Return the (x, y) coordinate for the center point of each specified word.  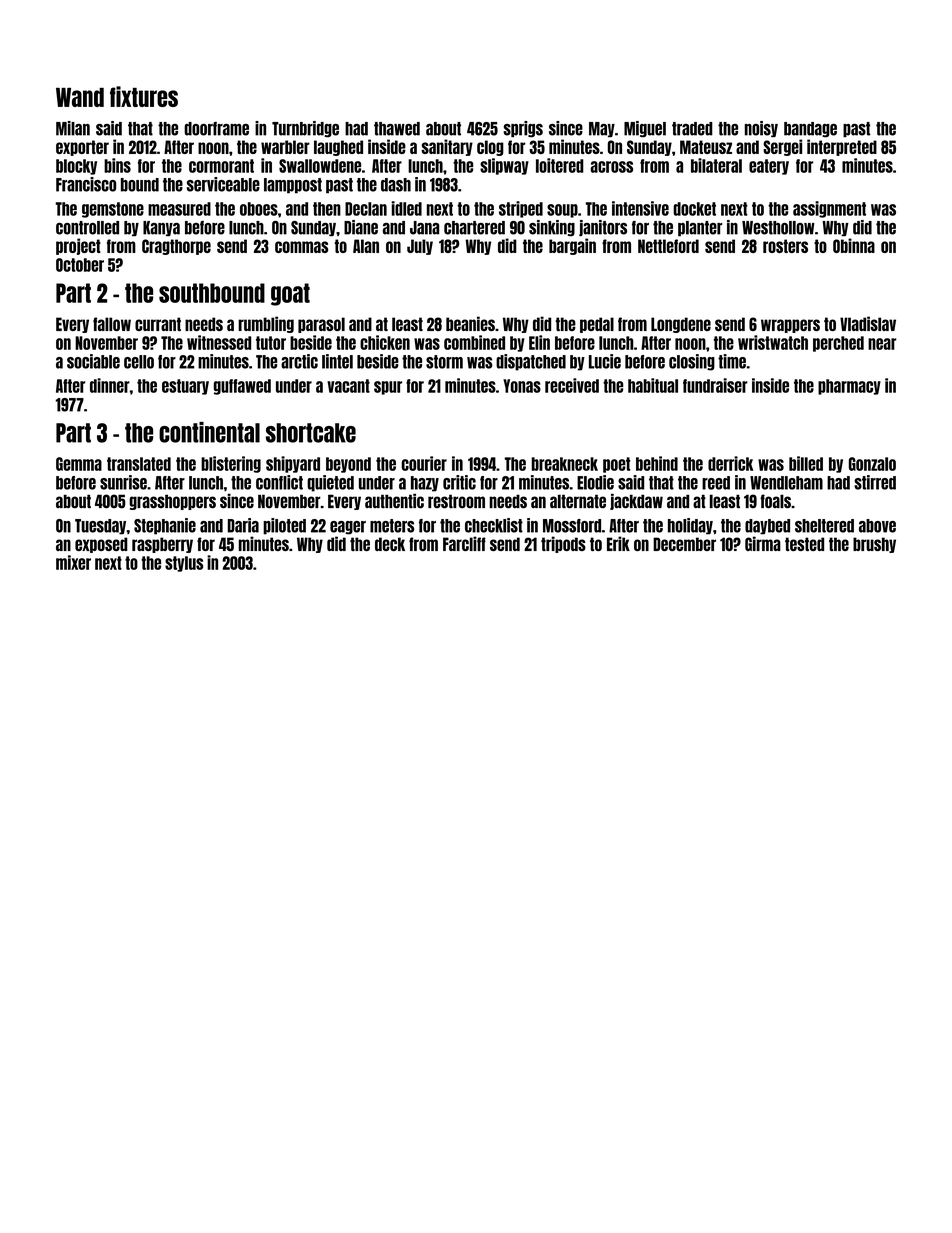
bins (117, 165)
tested (804, 544)
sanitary (447, 147)
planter (700, 228)
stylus (184, 564)
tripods (563, 544)
